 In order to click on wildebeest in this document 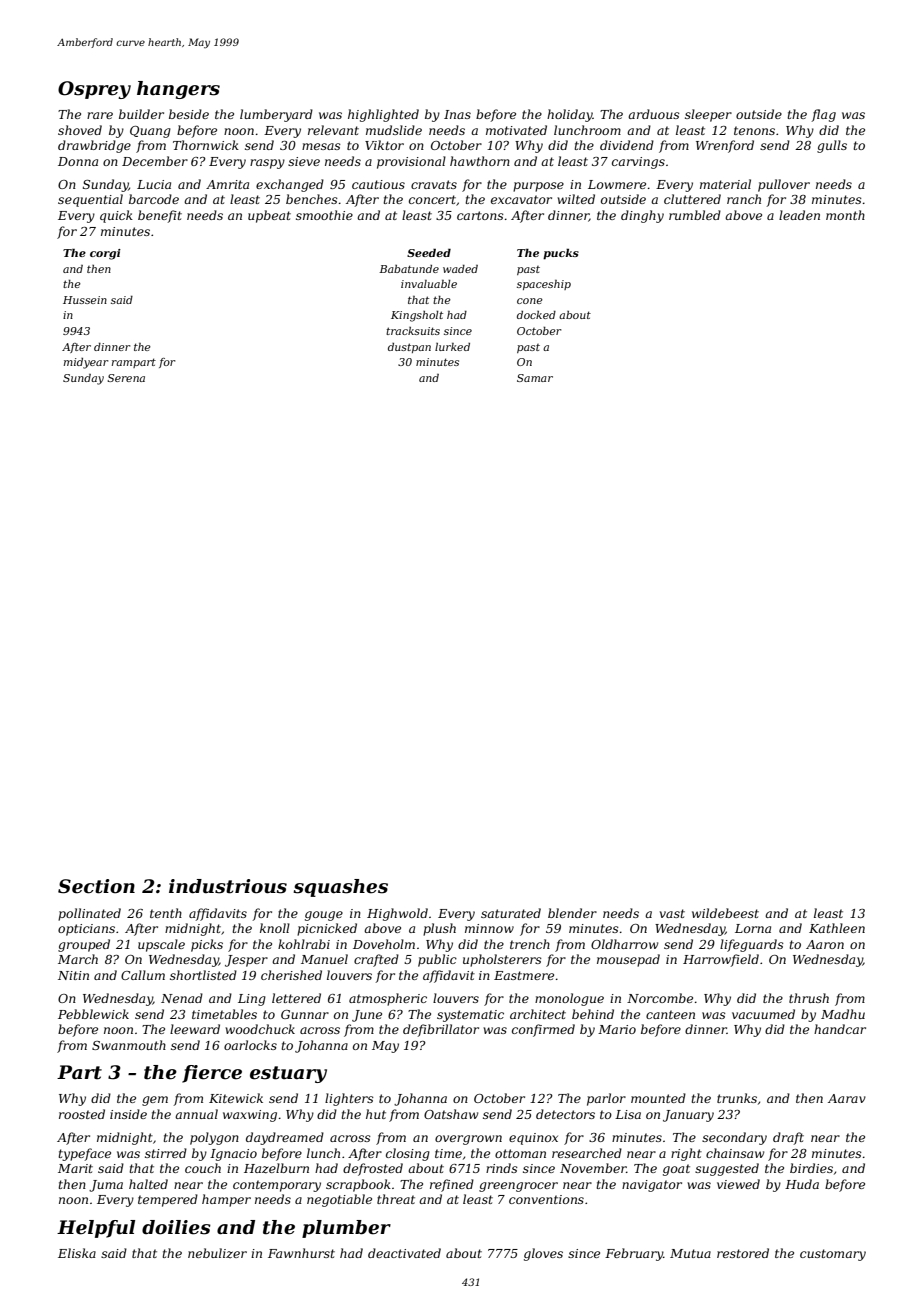, I will do `click(725, 913)`.
